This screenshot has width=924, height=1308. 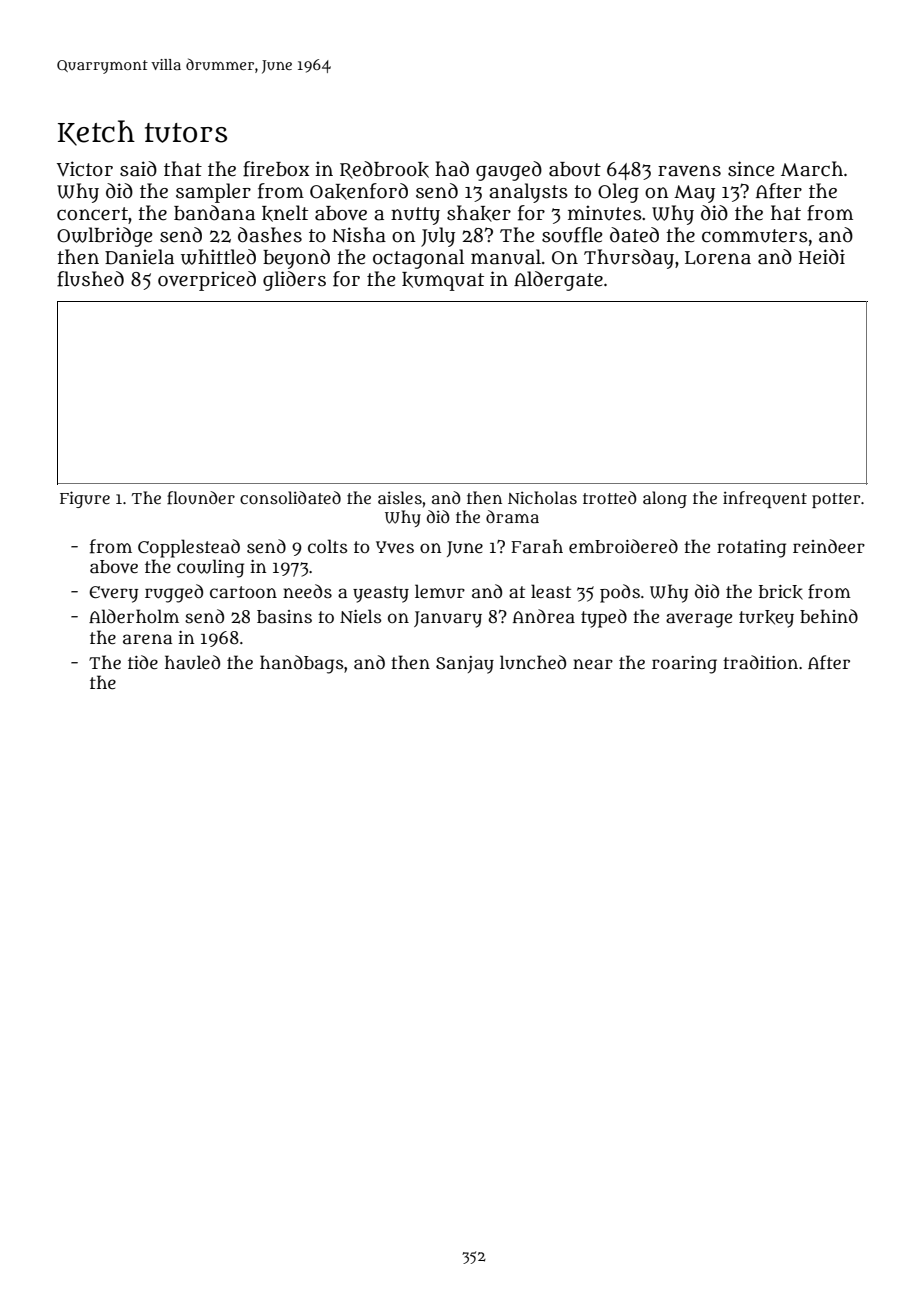 What do you see at coordinates (542, 497) in the screenshot?
I see `Nicholas` at bounding box center [542, 497].
